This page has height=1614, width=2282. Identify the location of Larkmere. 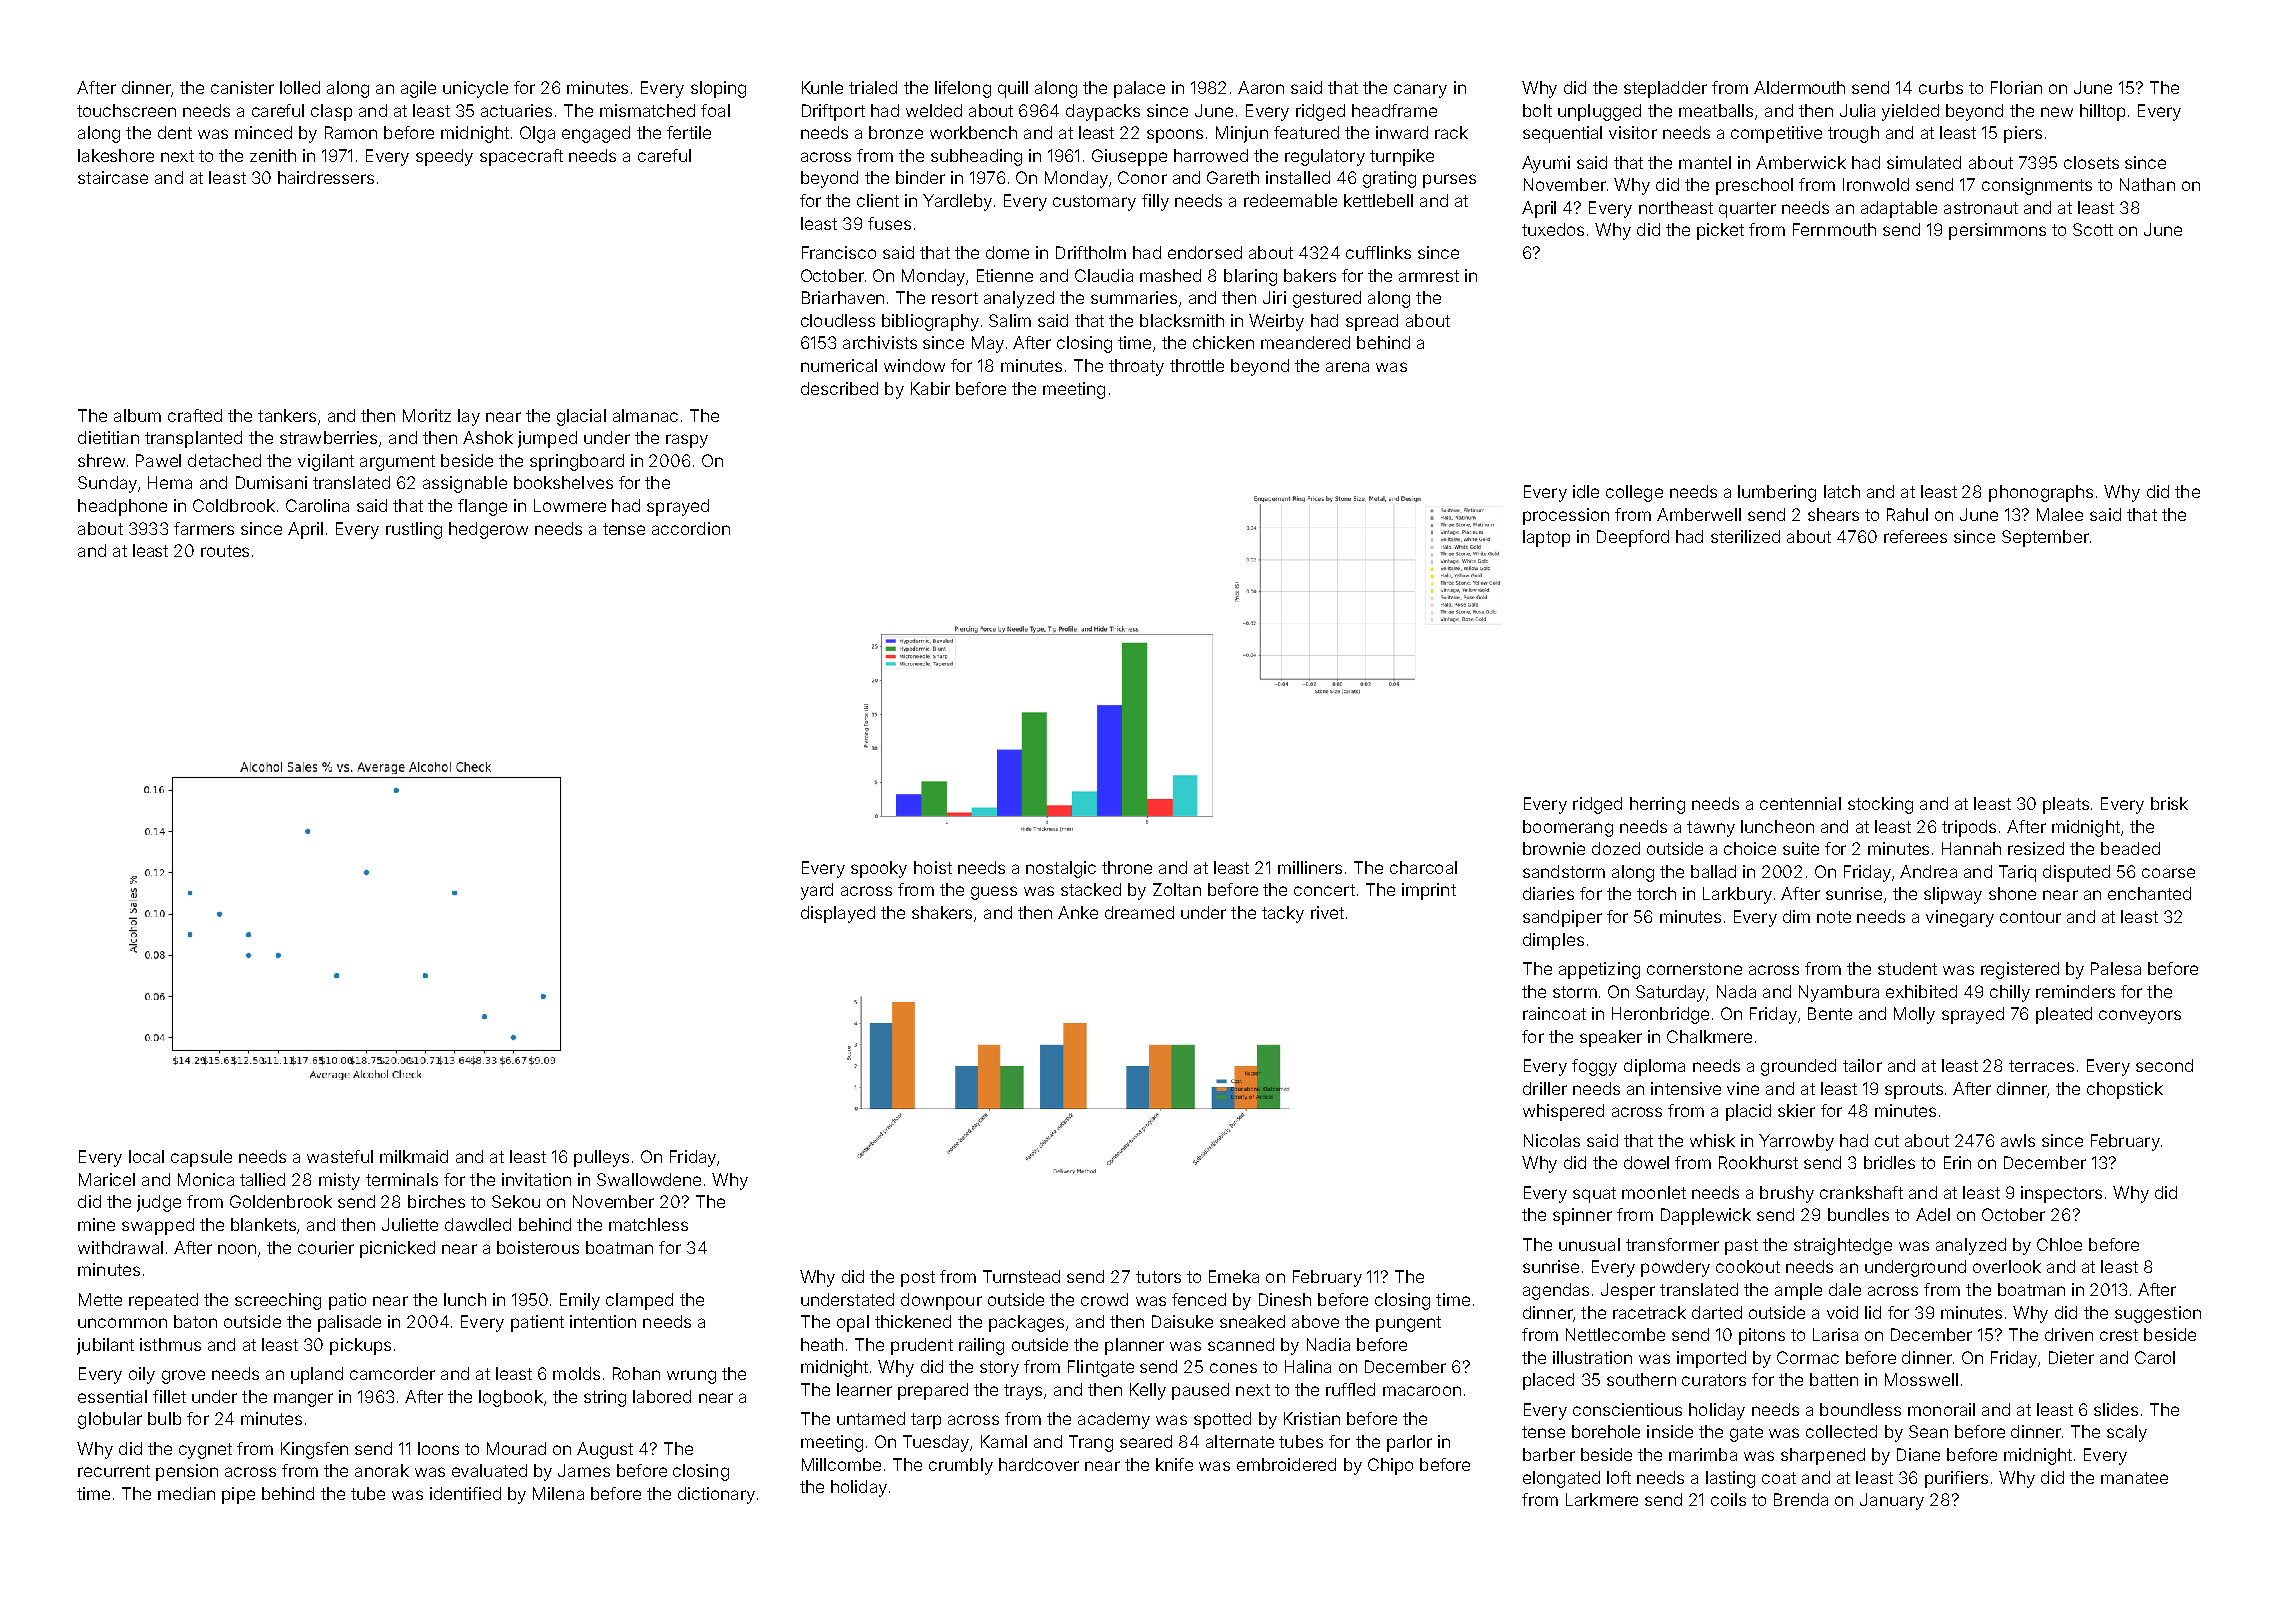
(1602, 1499).
